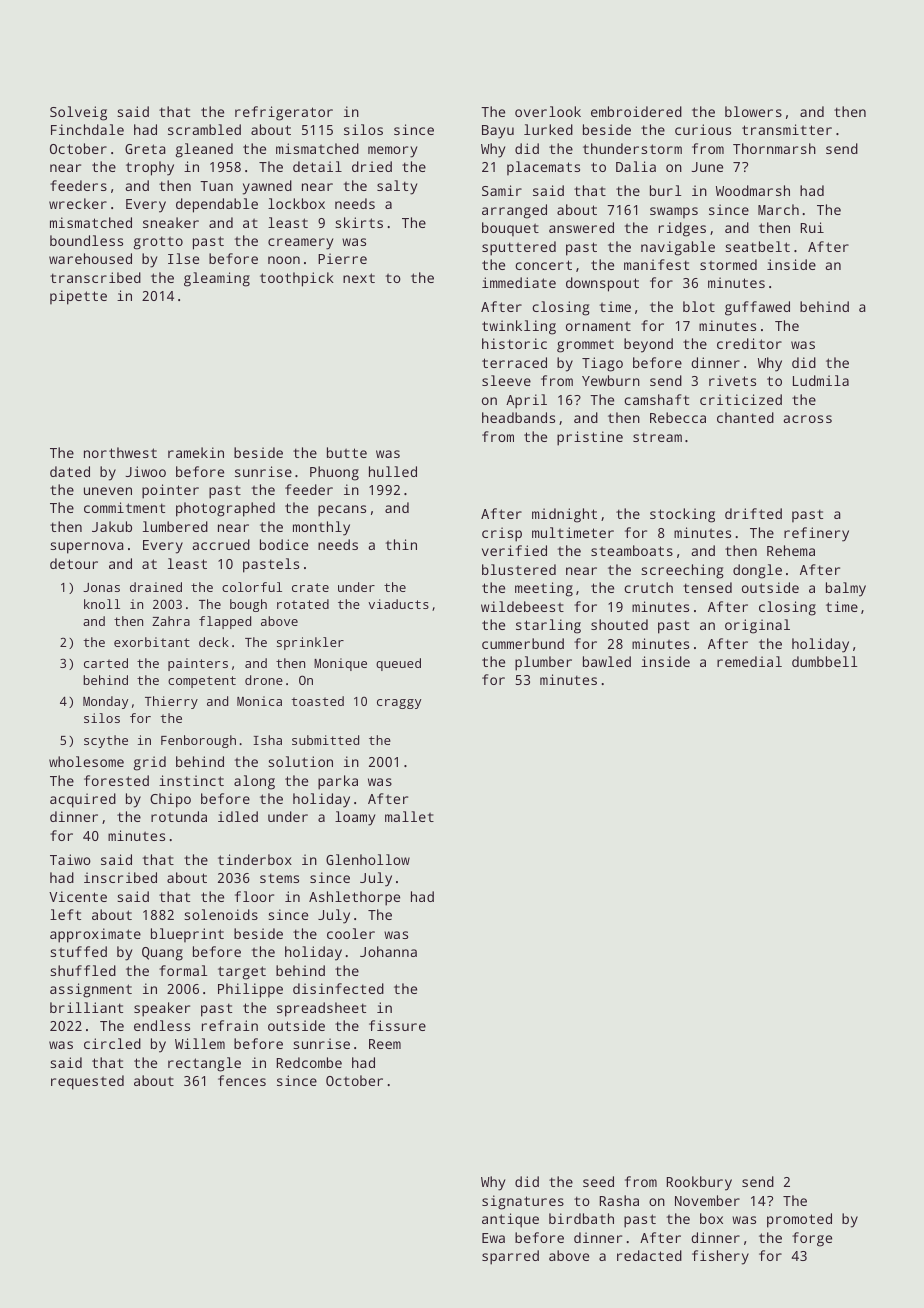  Describe the element at coordinates (87, 1082) in the screenshot. I see `requested` at that location.
